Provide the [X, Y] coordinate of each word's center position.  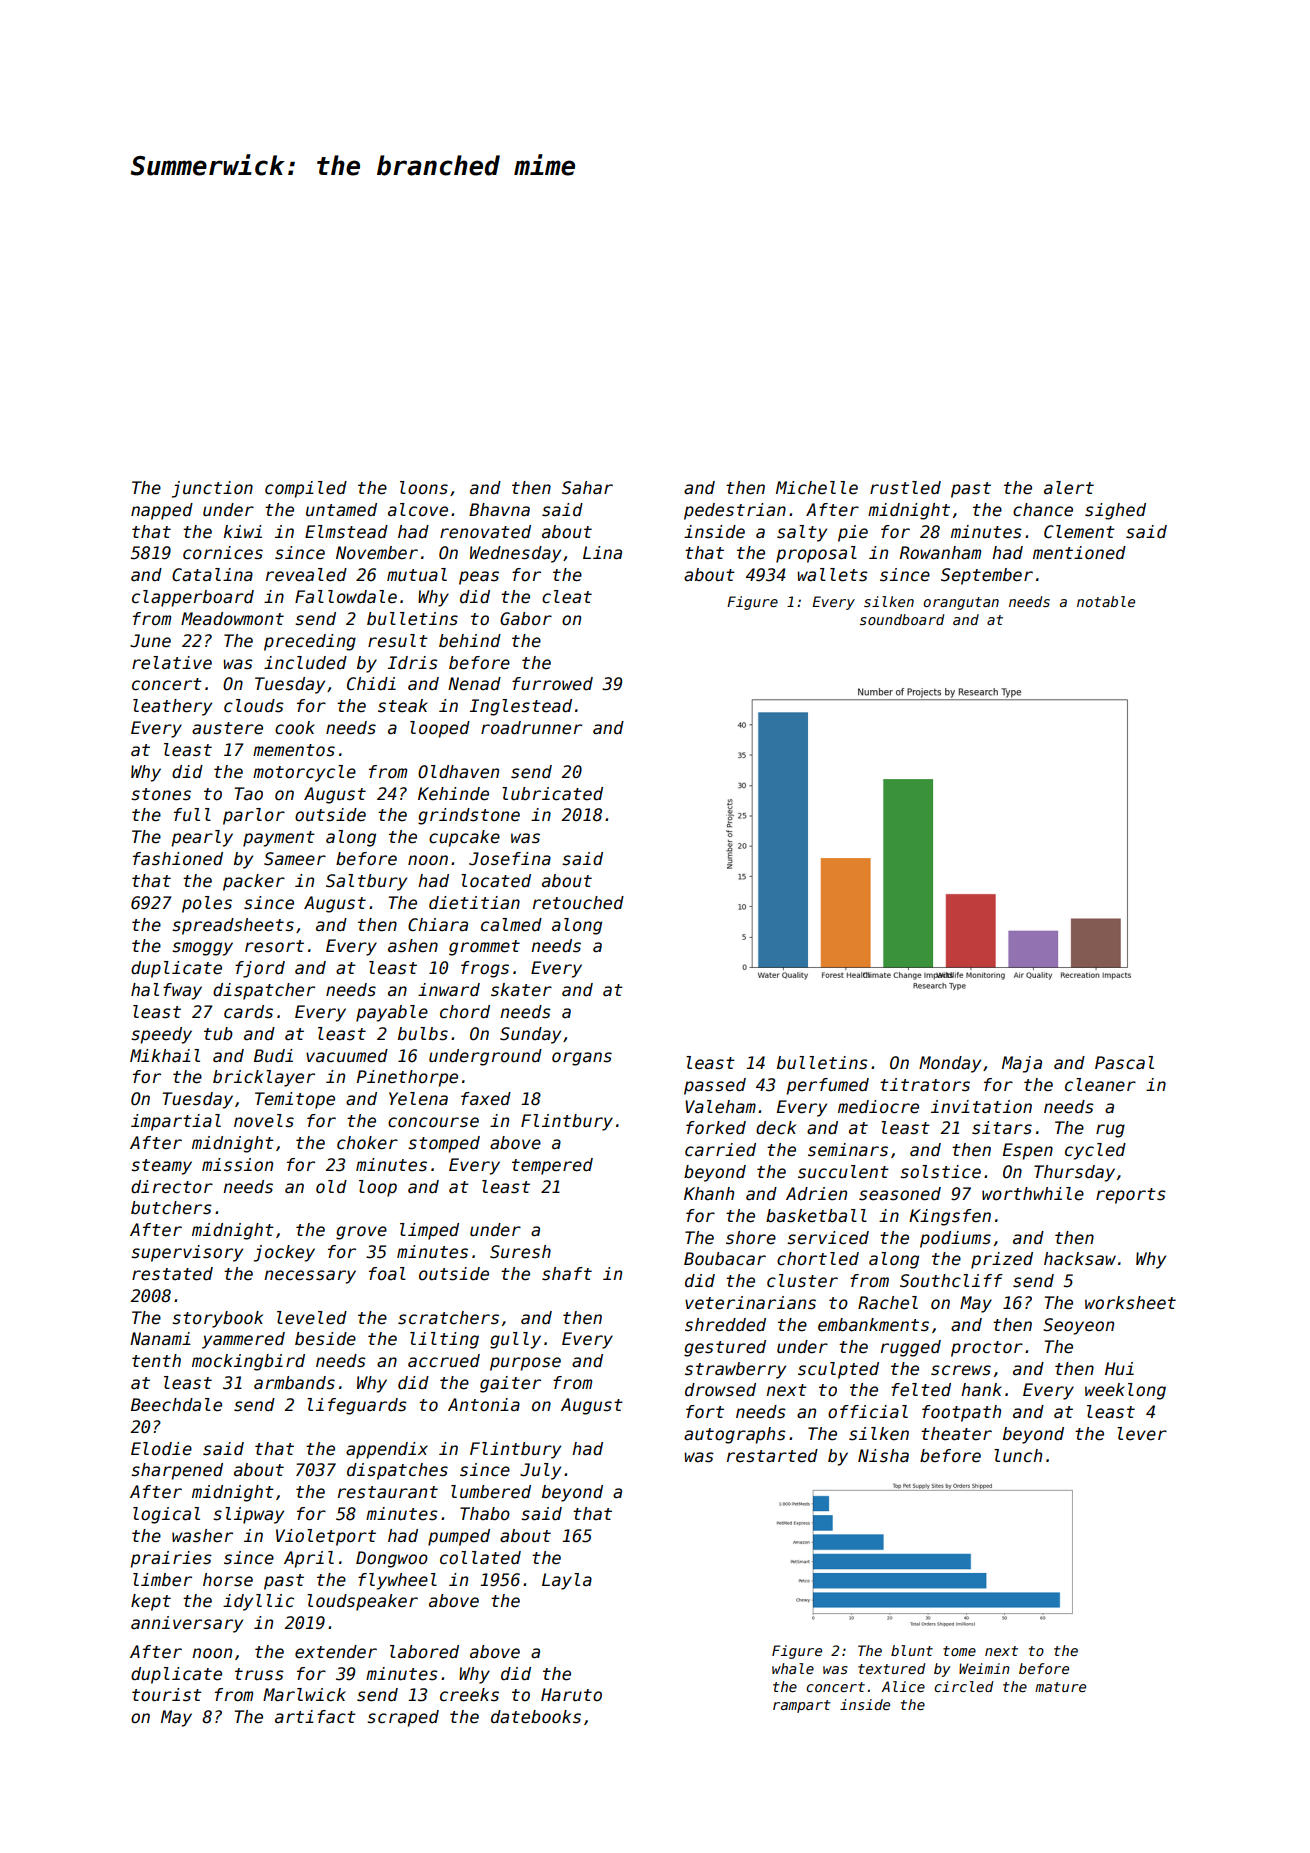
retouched [578, 903]
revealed [306, 575]
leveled [312, 1318]
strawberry [735, 1370]
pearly [202, 838]
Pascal [1124, 1063]
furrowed [552, 684]
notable [1106, 601]
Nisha [883, 1456]
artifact [315, 1717]
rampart [802, 1706]
